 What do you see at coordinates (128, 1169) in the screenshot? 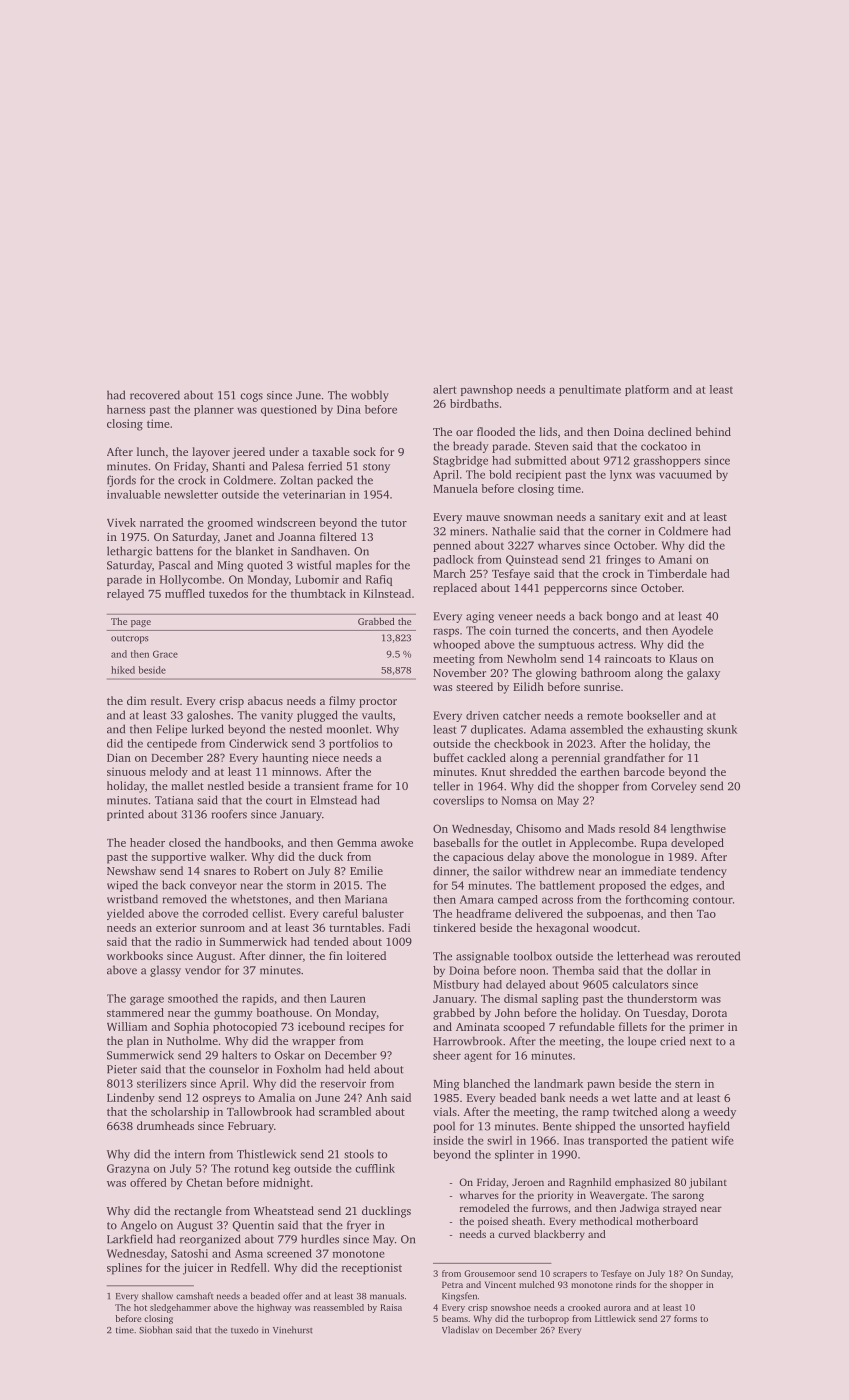
I see `Grazyna` at bounding box center [128, 1169].
